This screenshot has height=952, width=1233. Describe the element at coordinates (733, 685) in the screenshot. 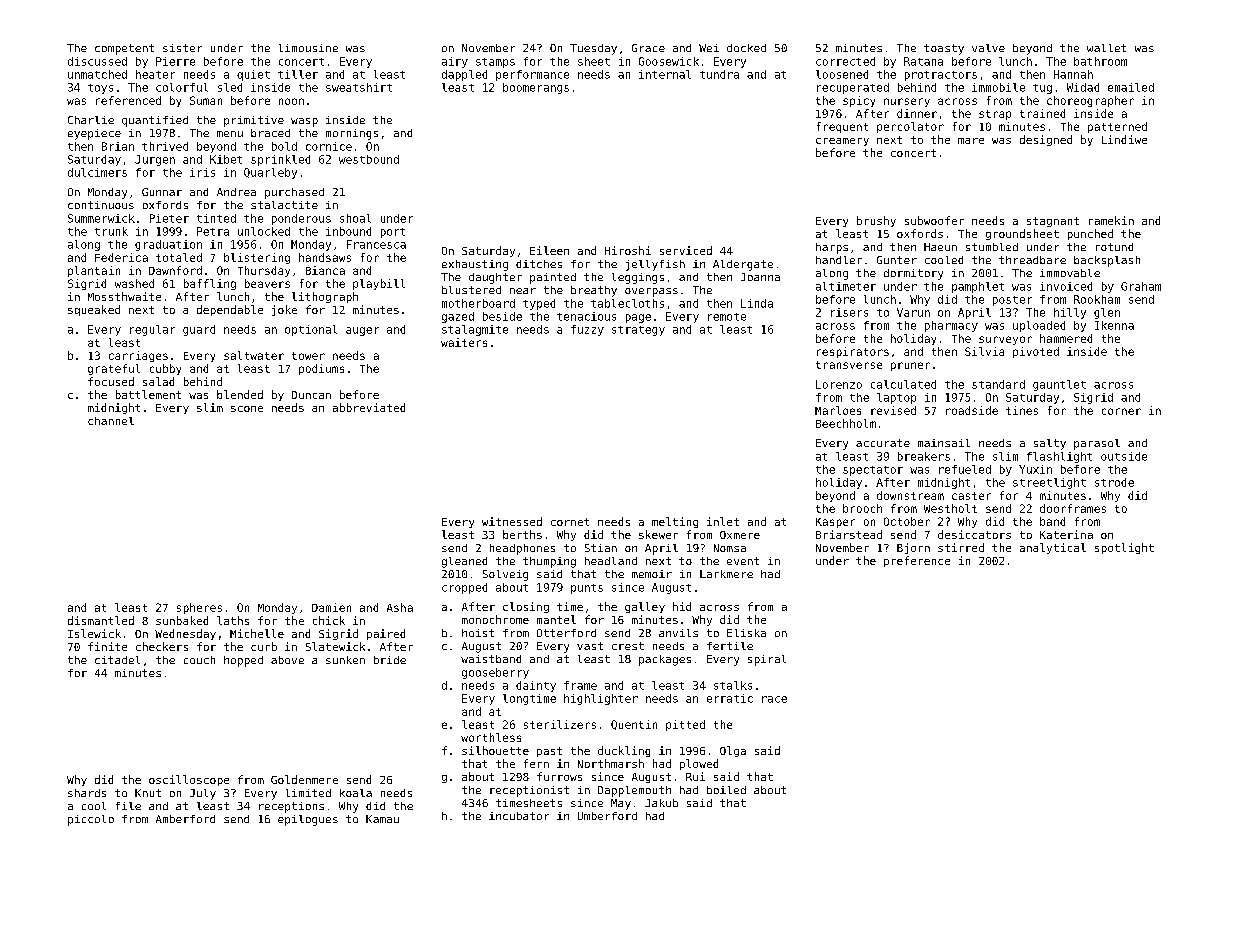

I see `stalks` at that location.
